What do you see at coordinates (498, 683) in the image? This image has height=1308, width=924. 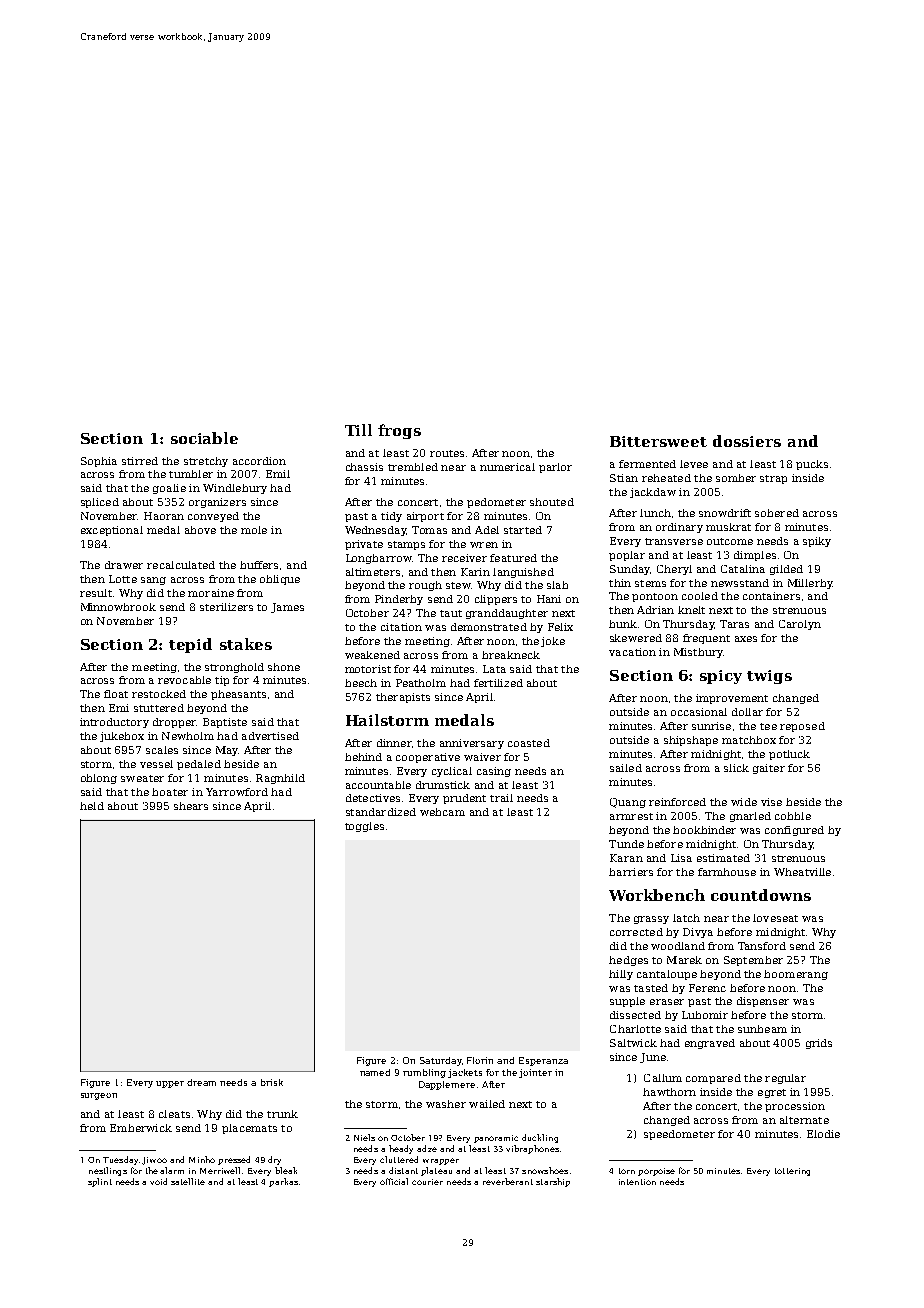 I see `fertilized` at bounding box center [498, 683].
